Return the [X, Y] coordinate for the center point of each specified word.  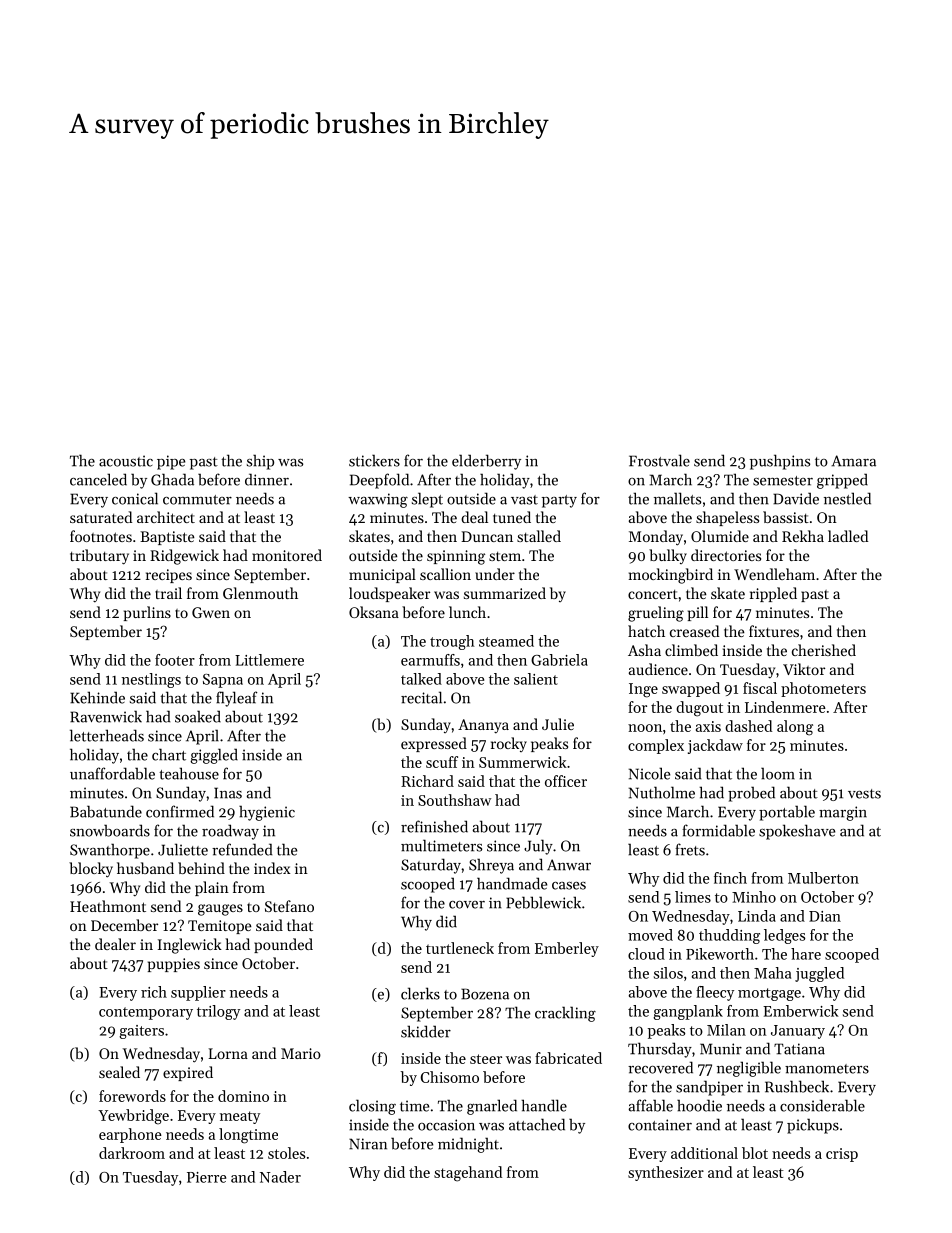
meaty [240, 1117]
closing [372, 1107]
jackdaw [715, 746]
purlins [147, 613]
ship [260, 462]
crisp [842, 1155]
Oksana [374, 612]
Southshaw [454, 800]
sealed [119, 1072]
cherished [824, 650]
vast [524, 500]
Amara [853, 461]
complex [656, 746]
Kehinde [97, 697]
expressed [434, 744]
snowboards [110, 830]
